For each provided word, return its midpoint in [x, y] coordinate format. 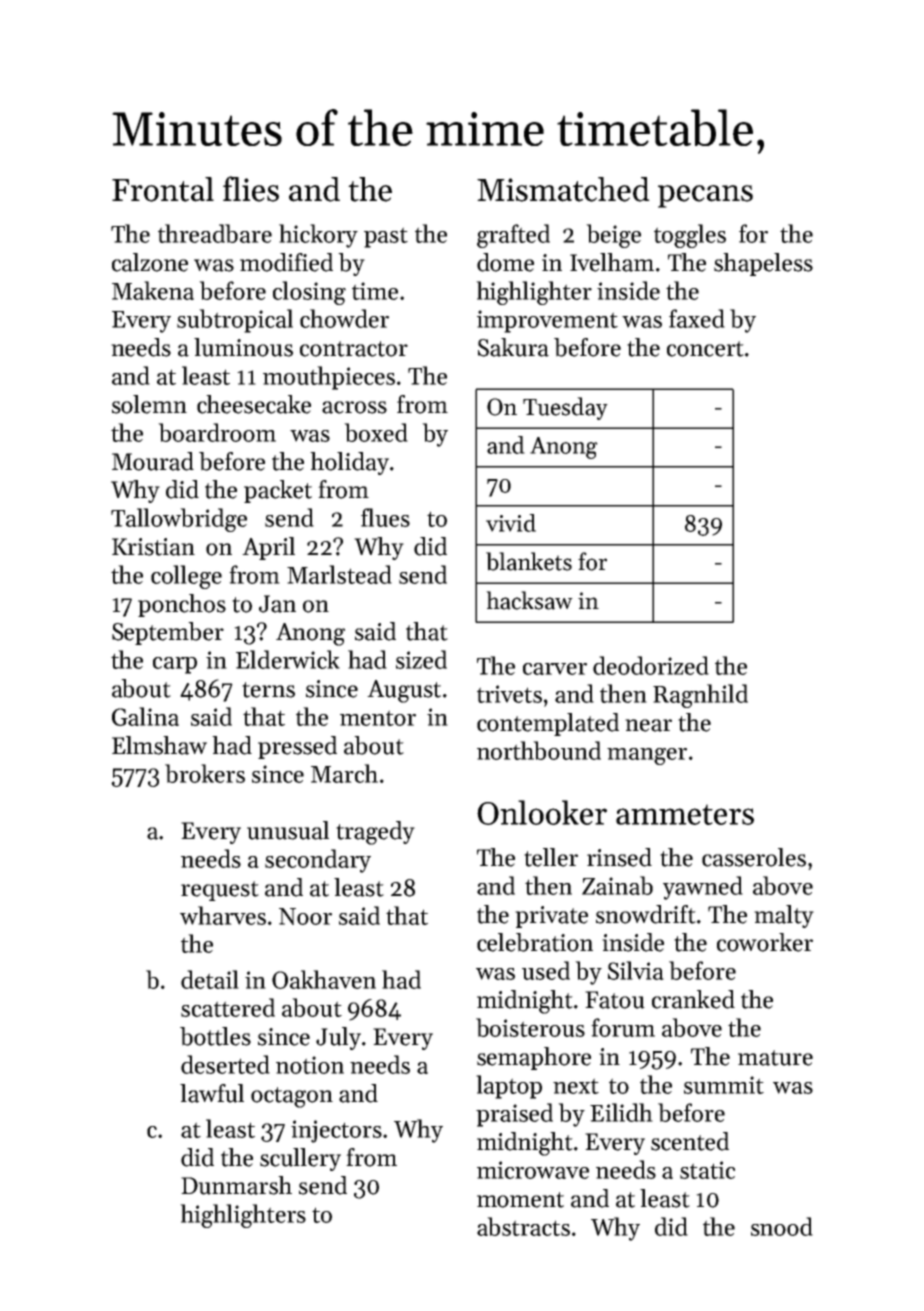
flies [251, 189]
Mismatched [563, 189]
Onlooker [542, 812]
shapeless [763, 264]
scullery [300, 1159]
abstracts [523, 1226]
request [220, 891]
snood [782, 1226]
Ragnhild [700, 696]
